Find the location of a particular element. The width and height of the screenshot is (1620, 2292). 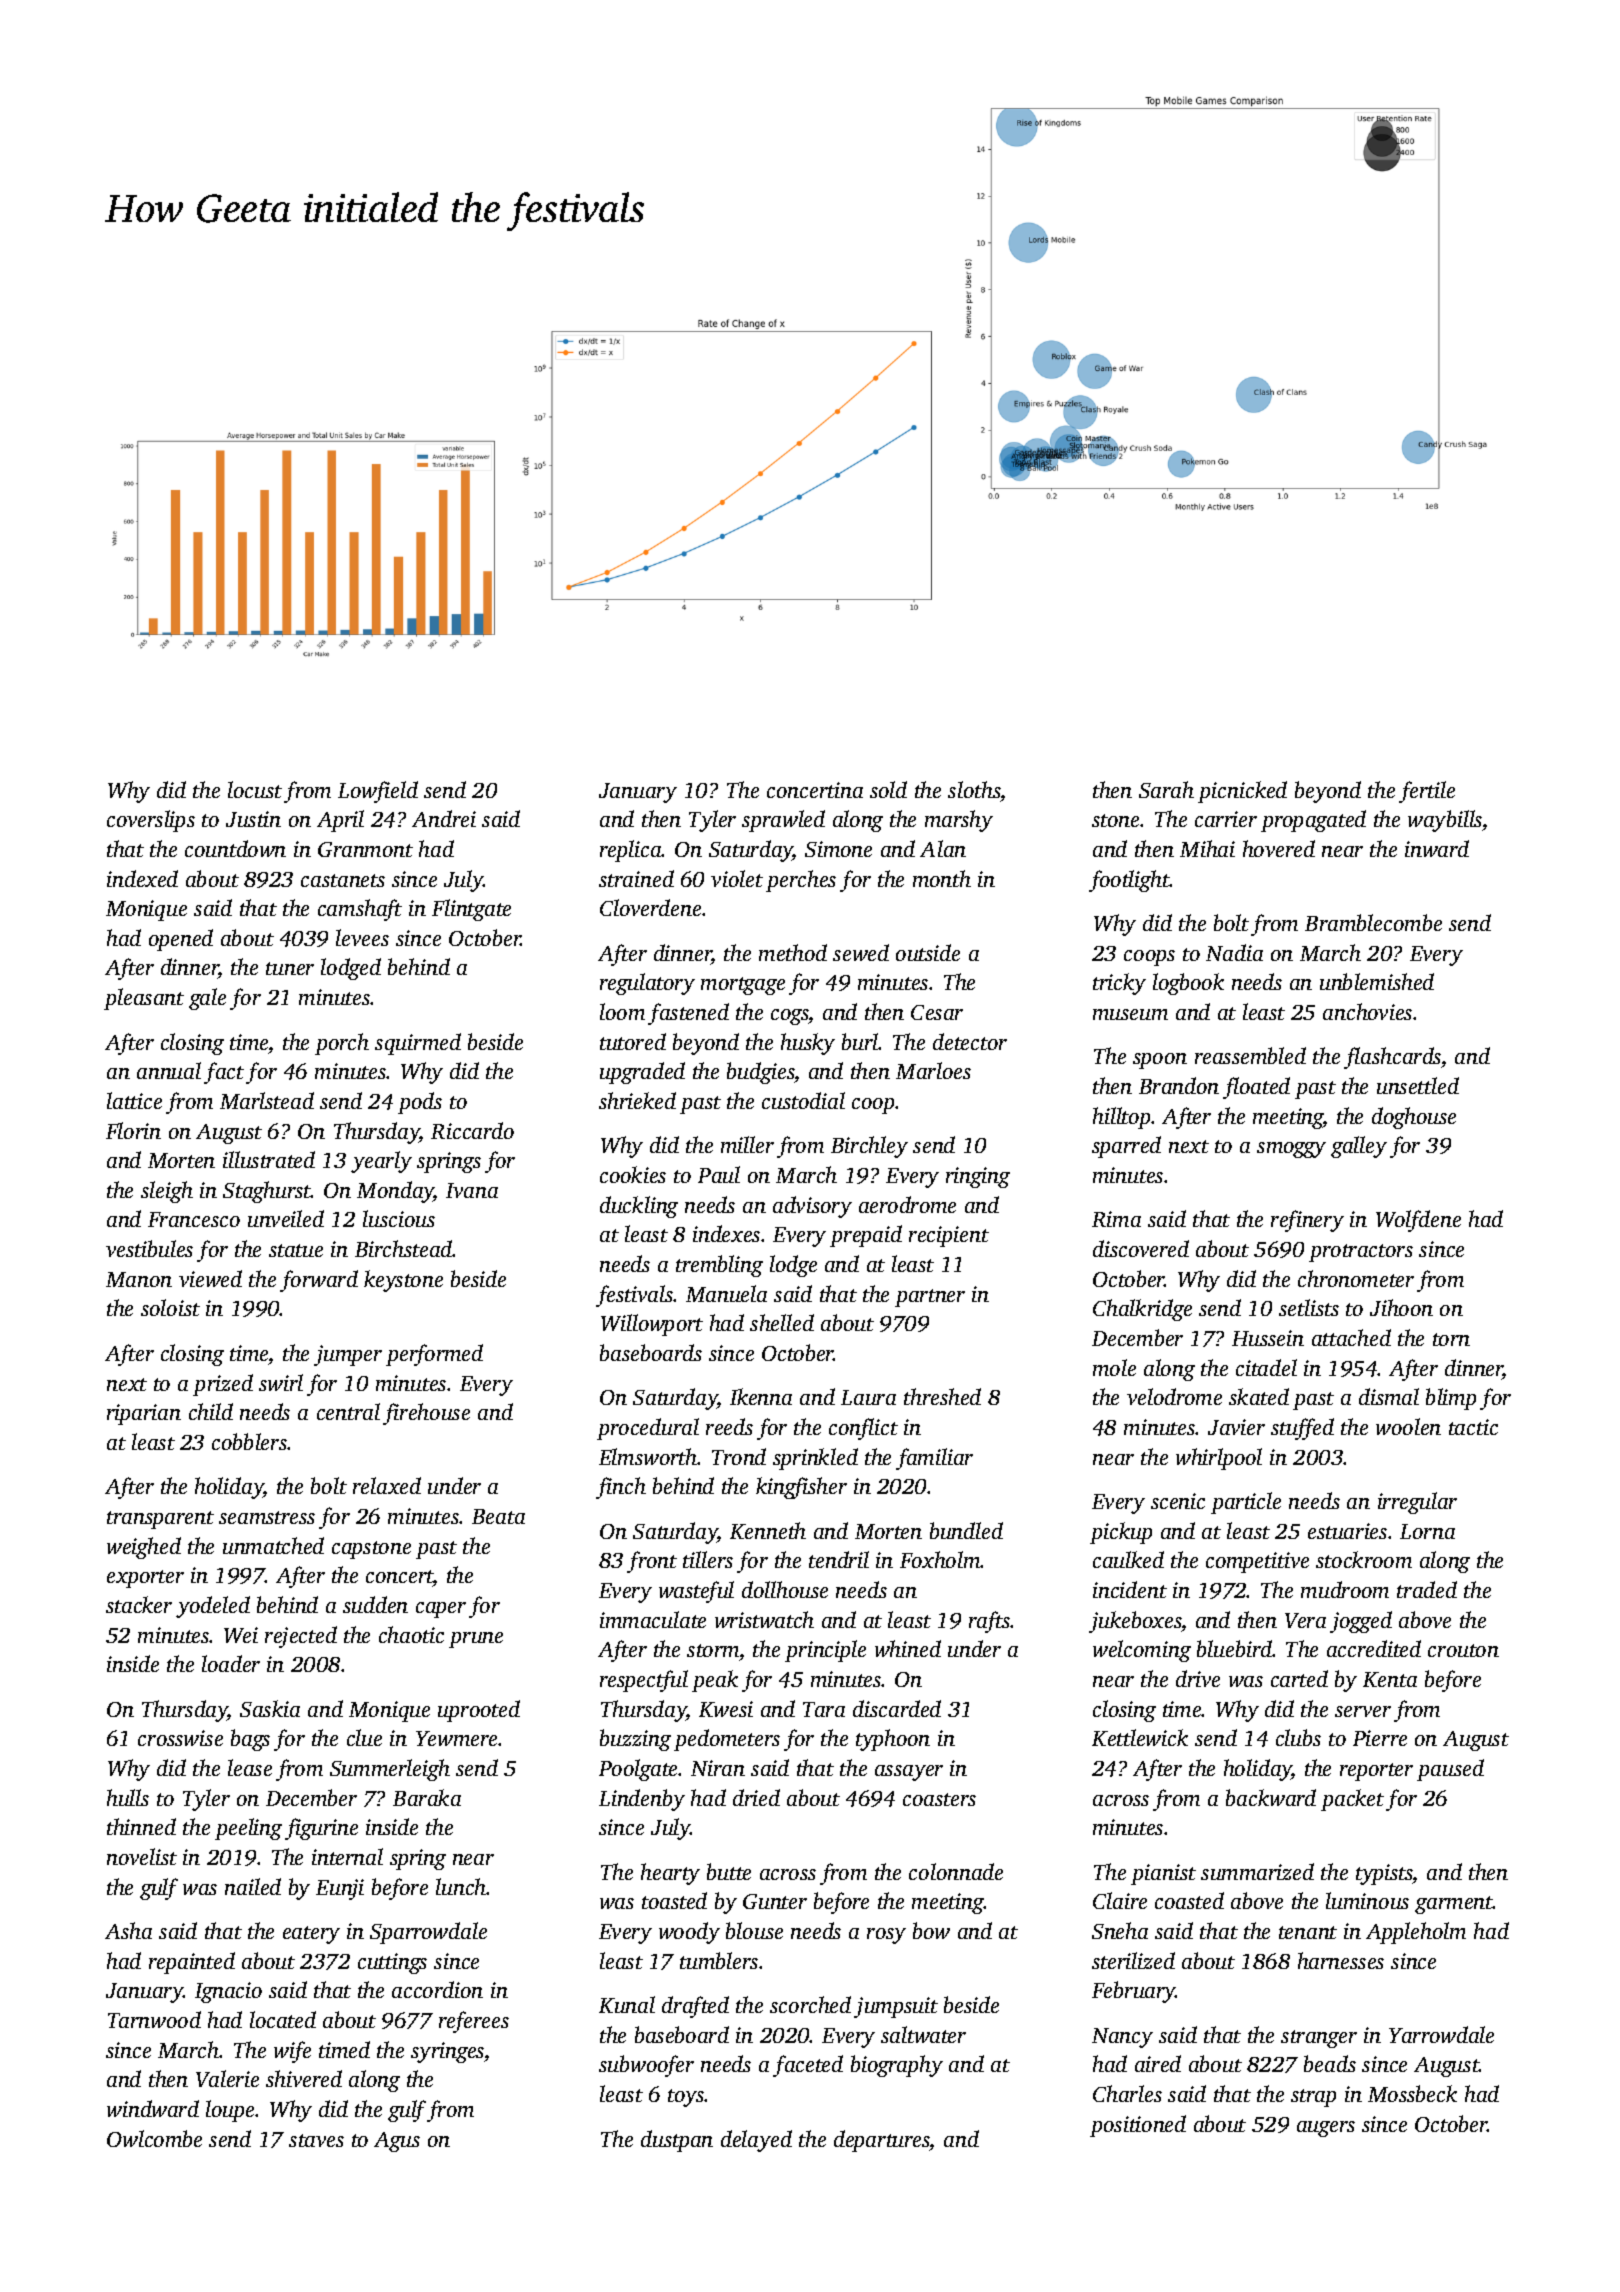

Justin is located at coordinates (253, 819).
